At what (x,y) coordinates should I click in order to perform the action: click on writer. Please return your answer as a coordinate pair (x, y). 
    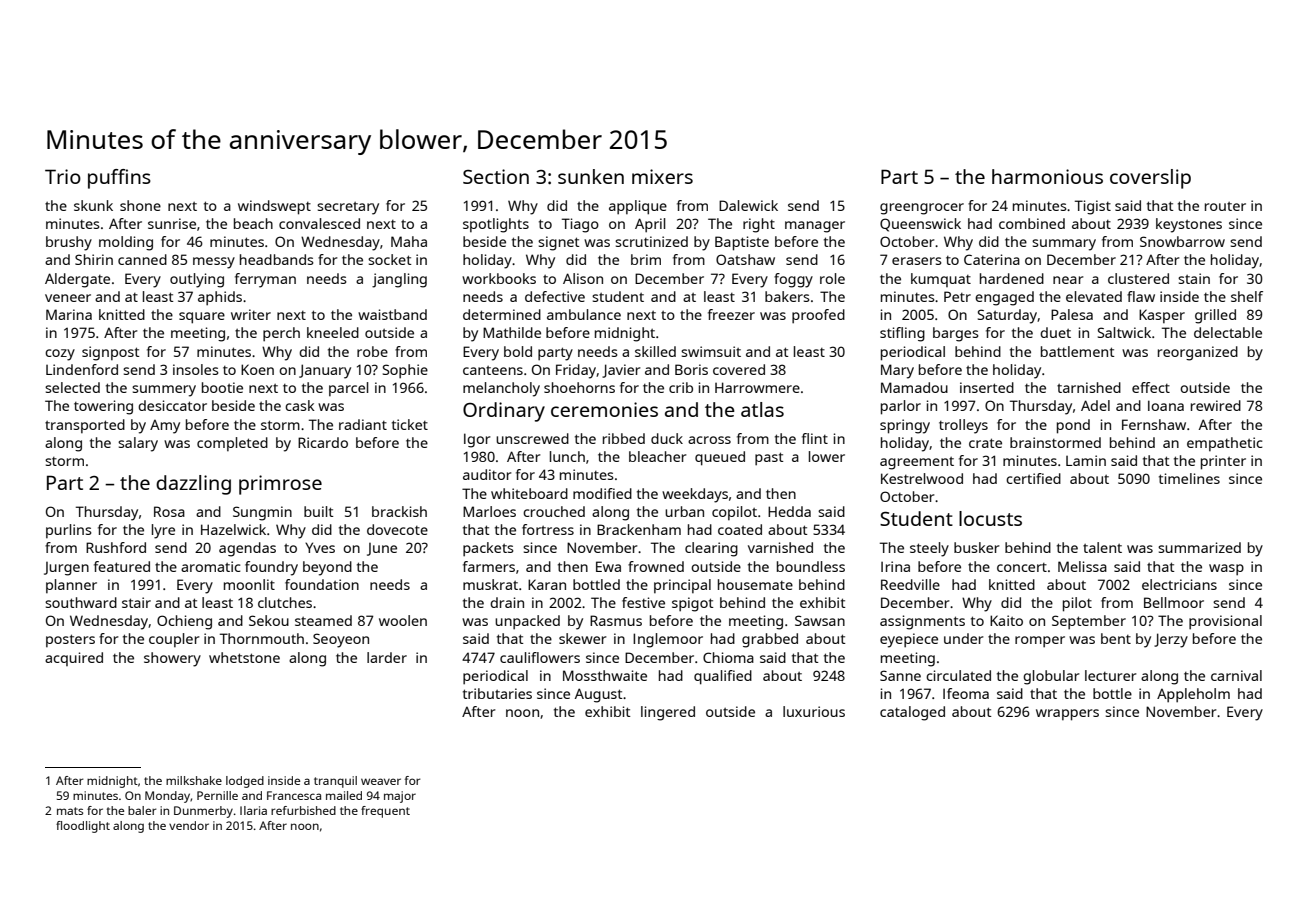
    Looking at the image, I should click on (251, 314).
